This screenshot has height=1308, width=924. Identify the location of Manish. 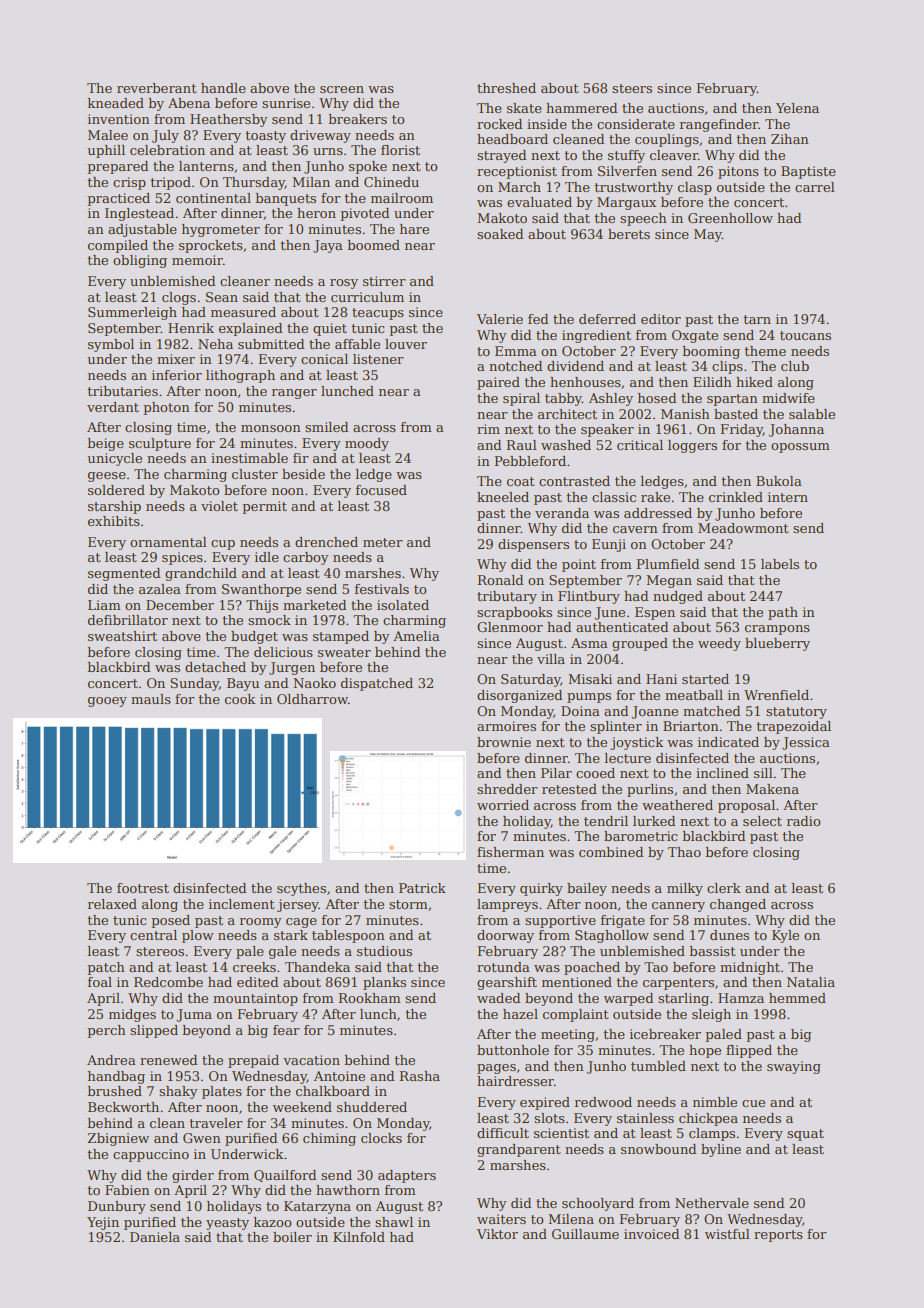
(685, 414).
